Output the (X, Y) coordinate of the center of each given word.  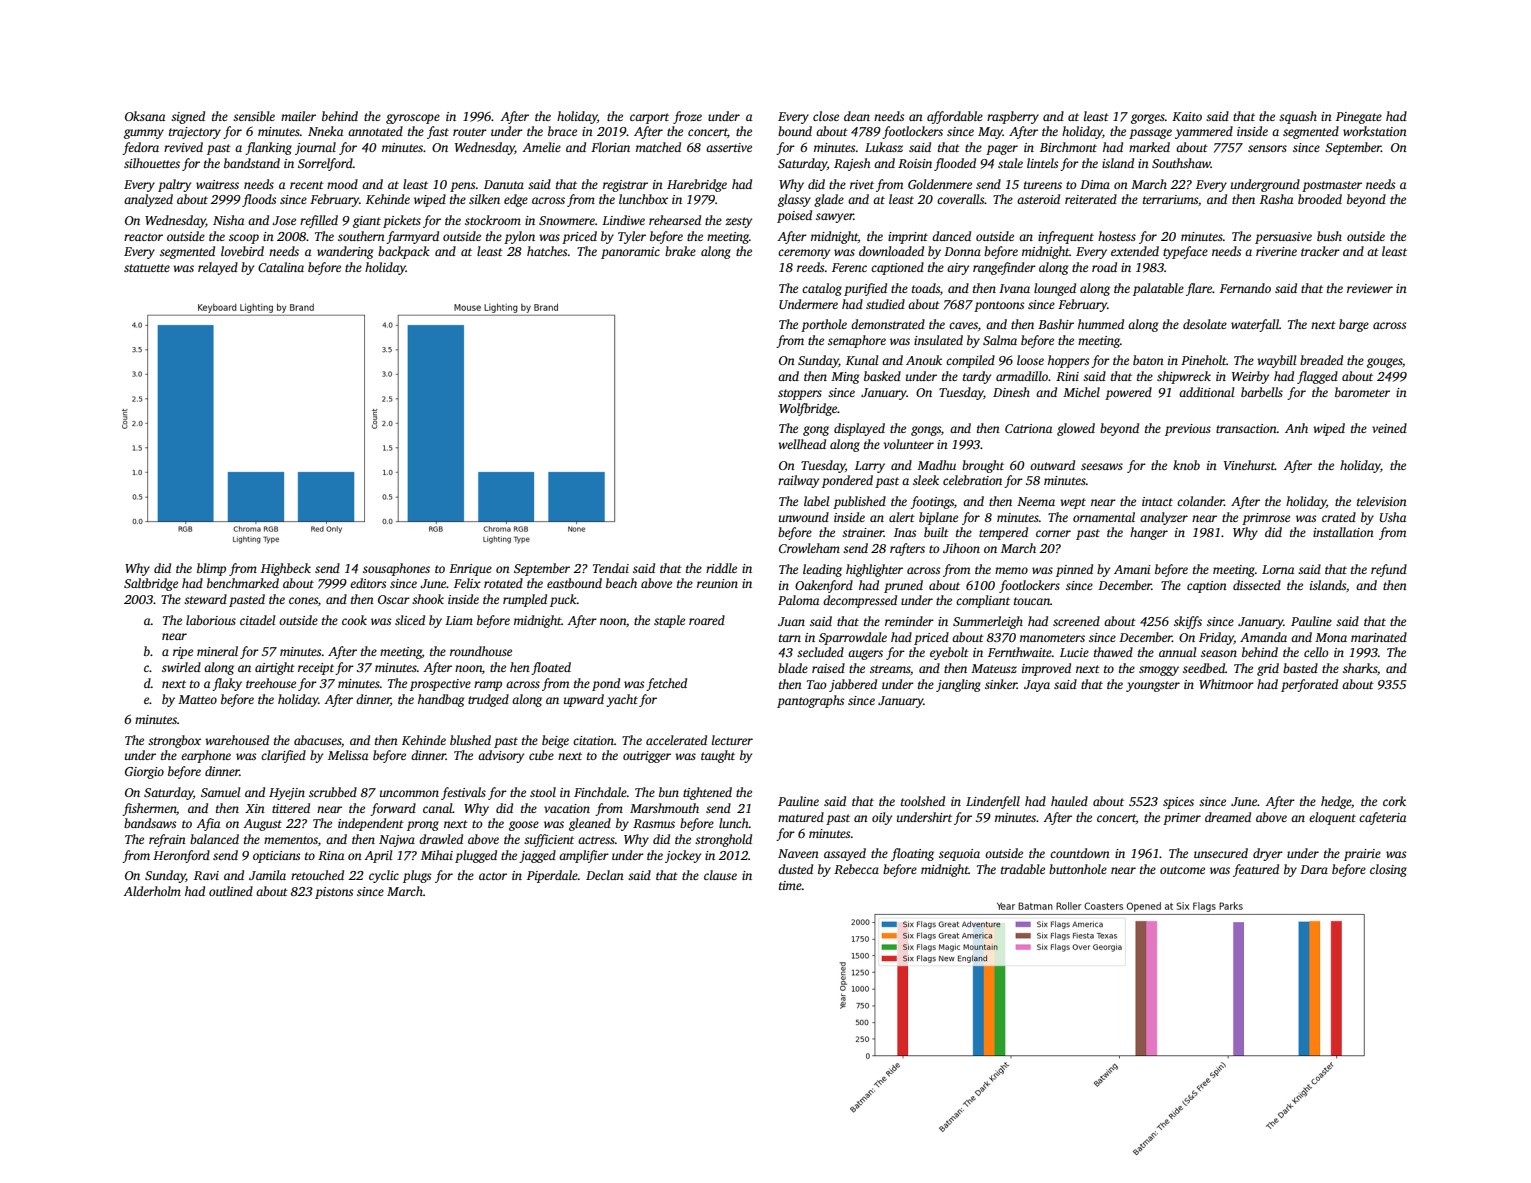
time (790, 885)
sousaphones (396, 569)
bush (1329, 236)
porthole (824, 325)
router (470, 132)
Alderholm (152, 891)
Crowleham (809, 548)
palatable (1158, 289)
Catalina (281, 267)
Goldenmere (940, 184)
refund (1389, 570)
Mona (1331, 637)
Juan (791, 621)
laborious (211, 620)
